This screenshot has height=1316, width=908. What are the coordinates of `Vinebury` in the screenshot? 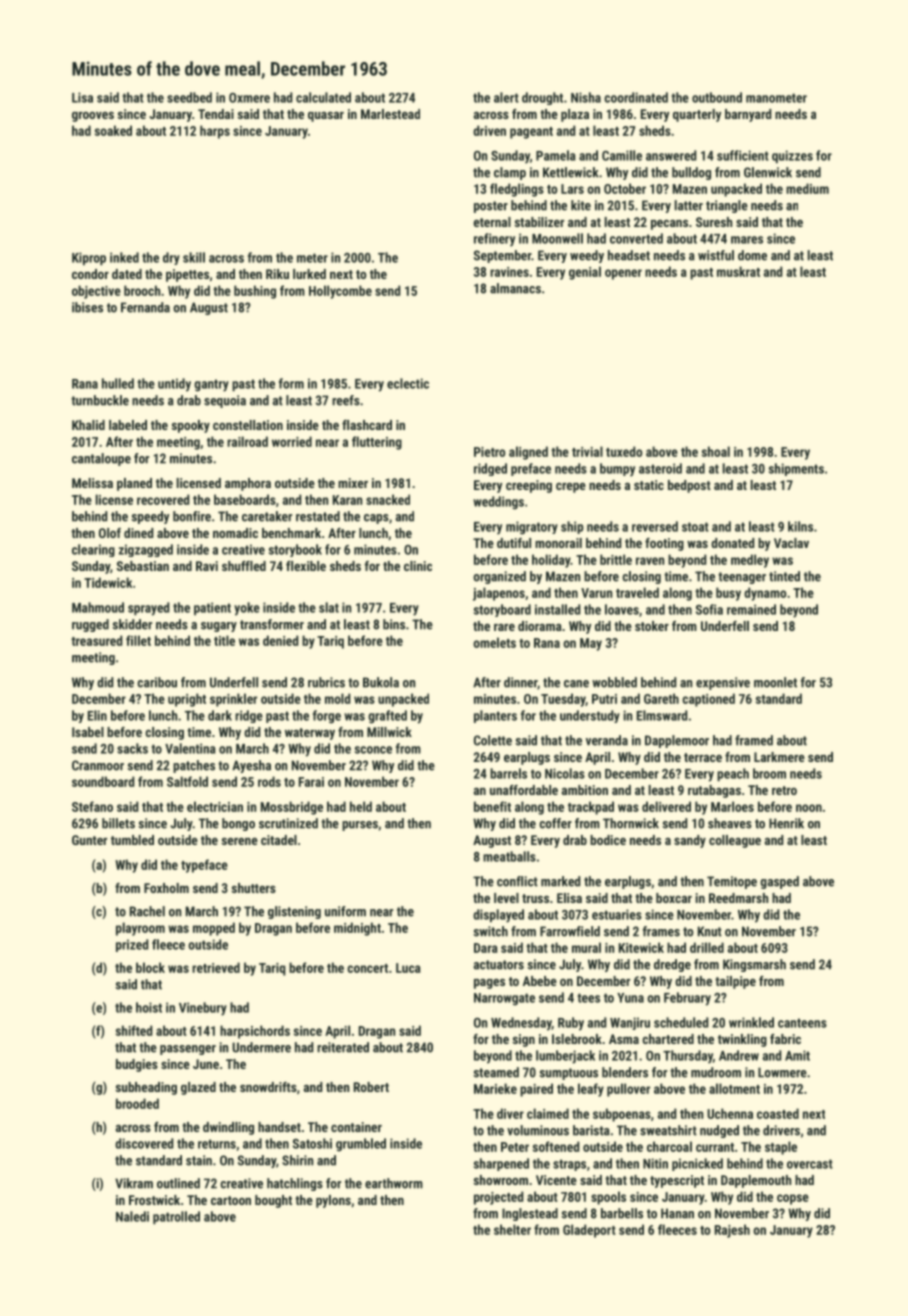 It's located at (203, 1009).
